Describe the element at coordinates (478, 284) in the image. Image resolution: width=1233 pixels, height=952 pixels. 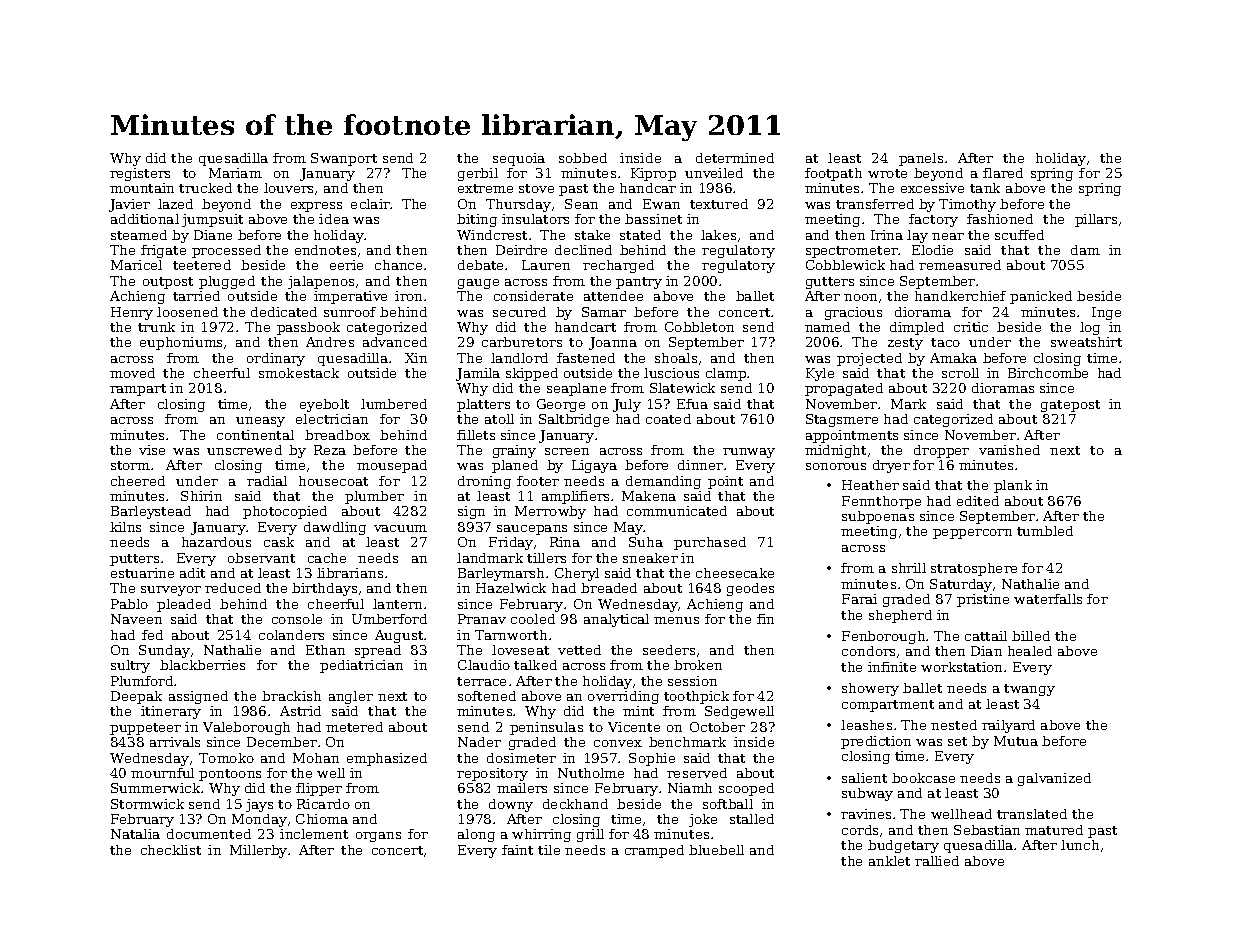
I see `gauge` at that location.
